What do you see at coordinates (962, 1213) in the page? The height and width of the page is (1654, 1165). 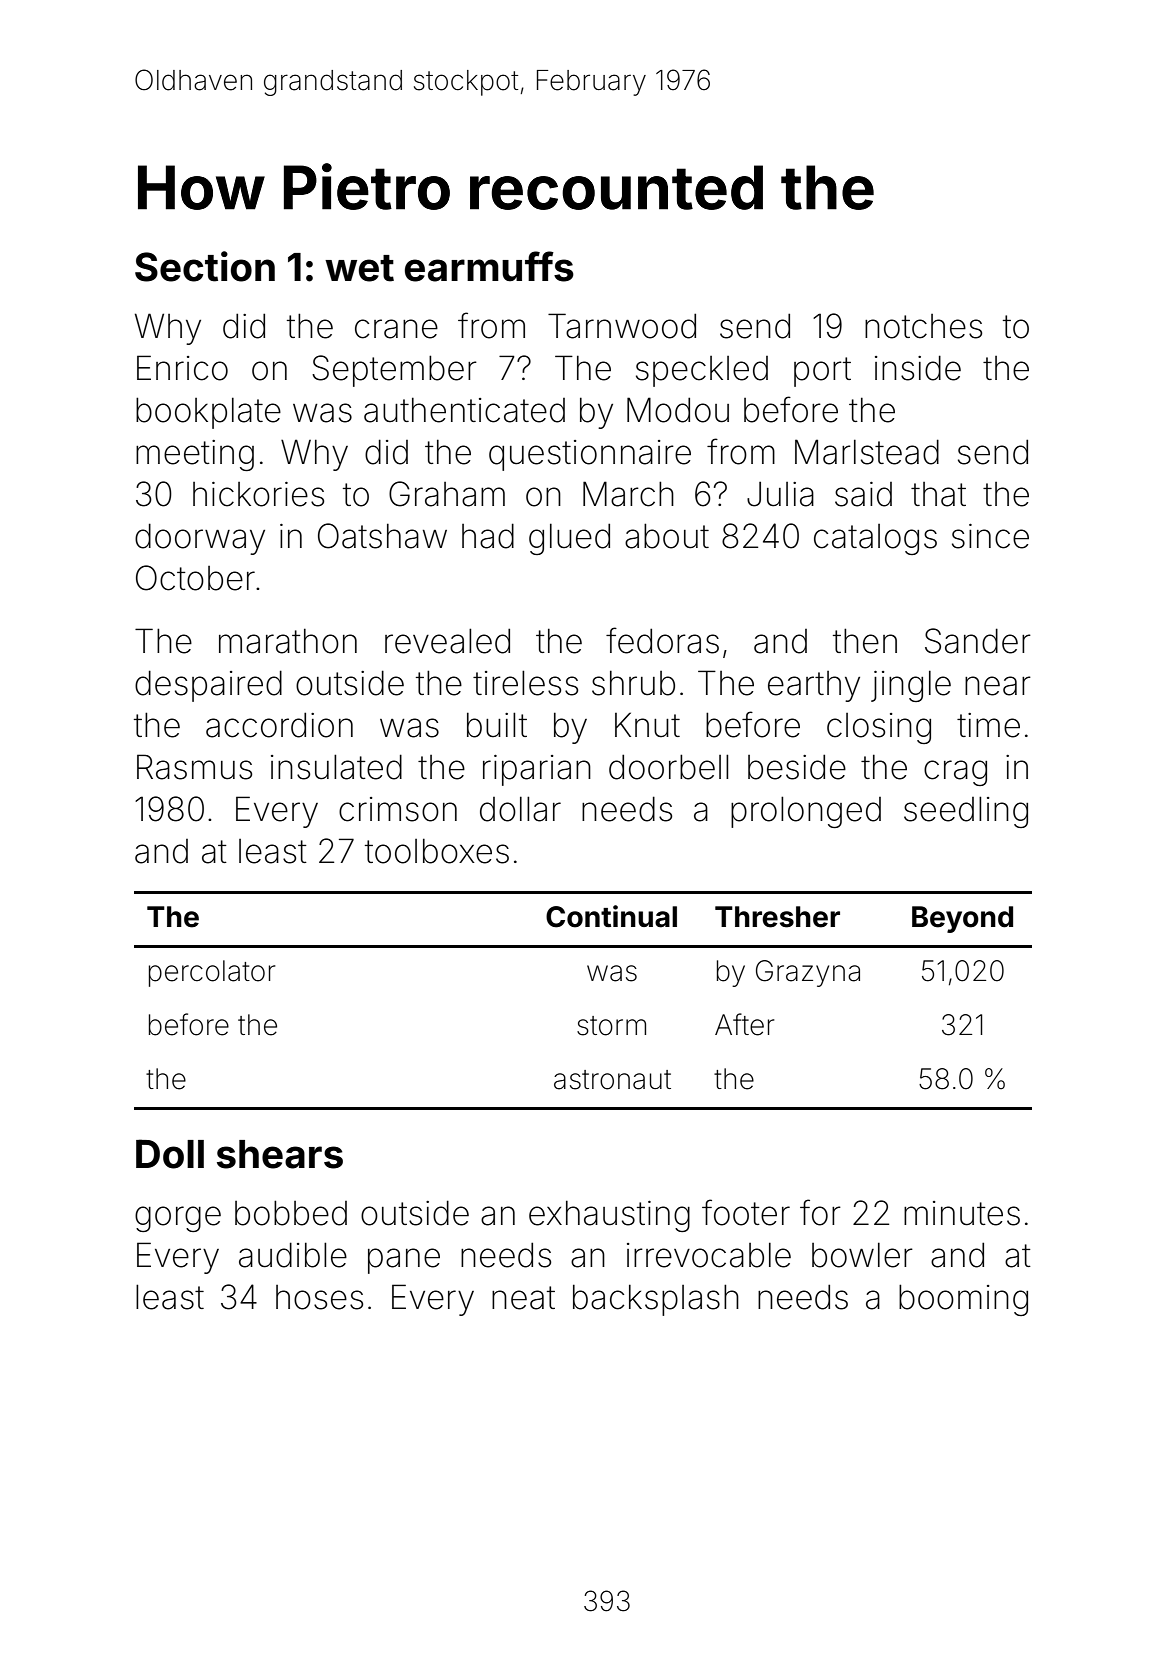 I see `minutes` at bounding box center [962, 1213].
